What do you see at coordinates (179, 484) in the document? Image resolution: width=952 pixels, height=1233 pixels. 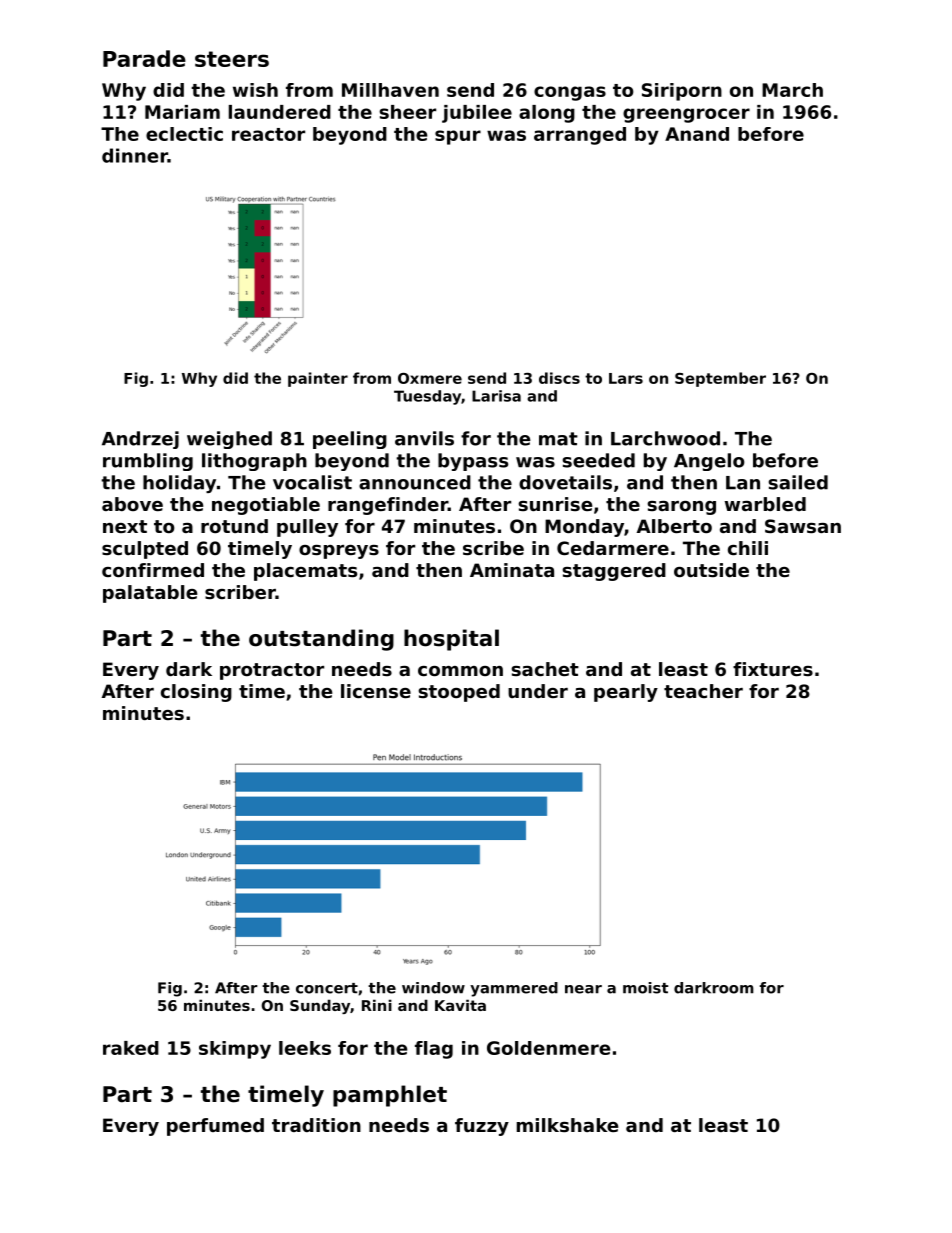 I see `holiday` at bounding box center [179, 484].
